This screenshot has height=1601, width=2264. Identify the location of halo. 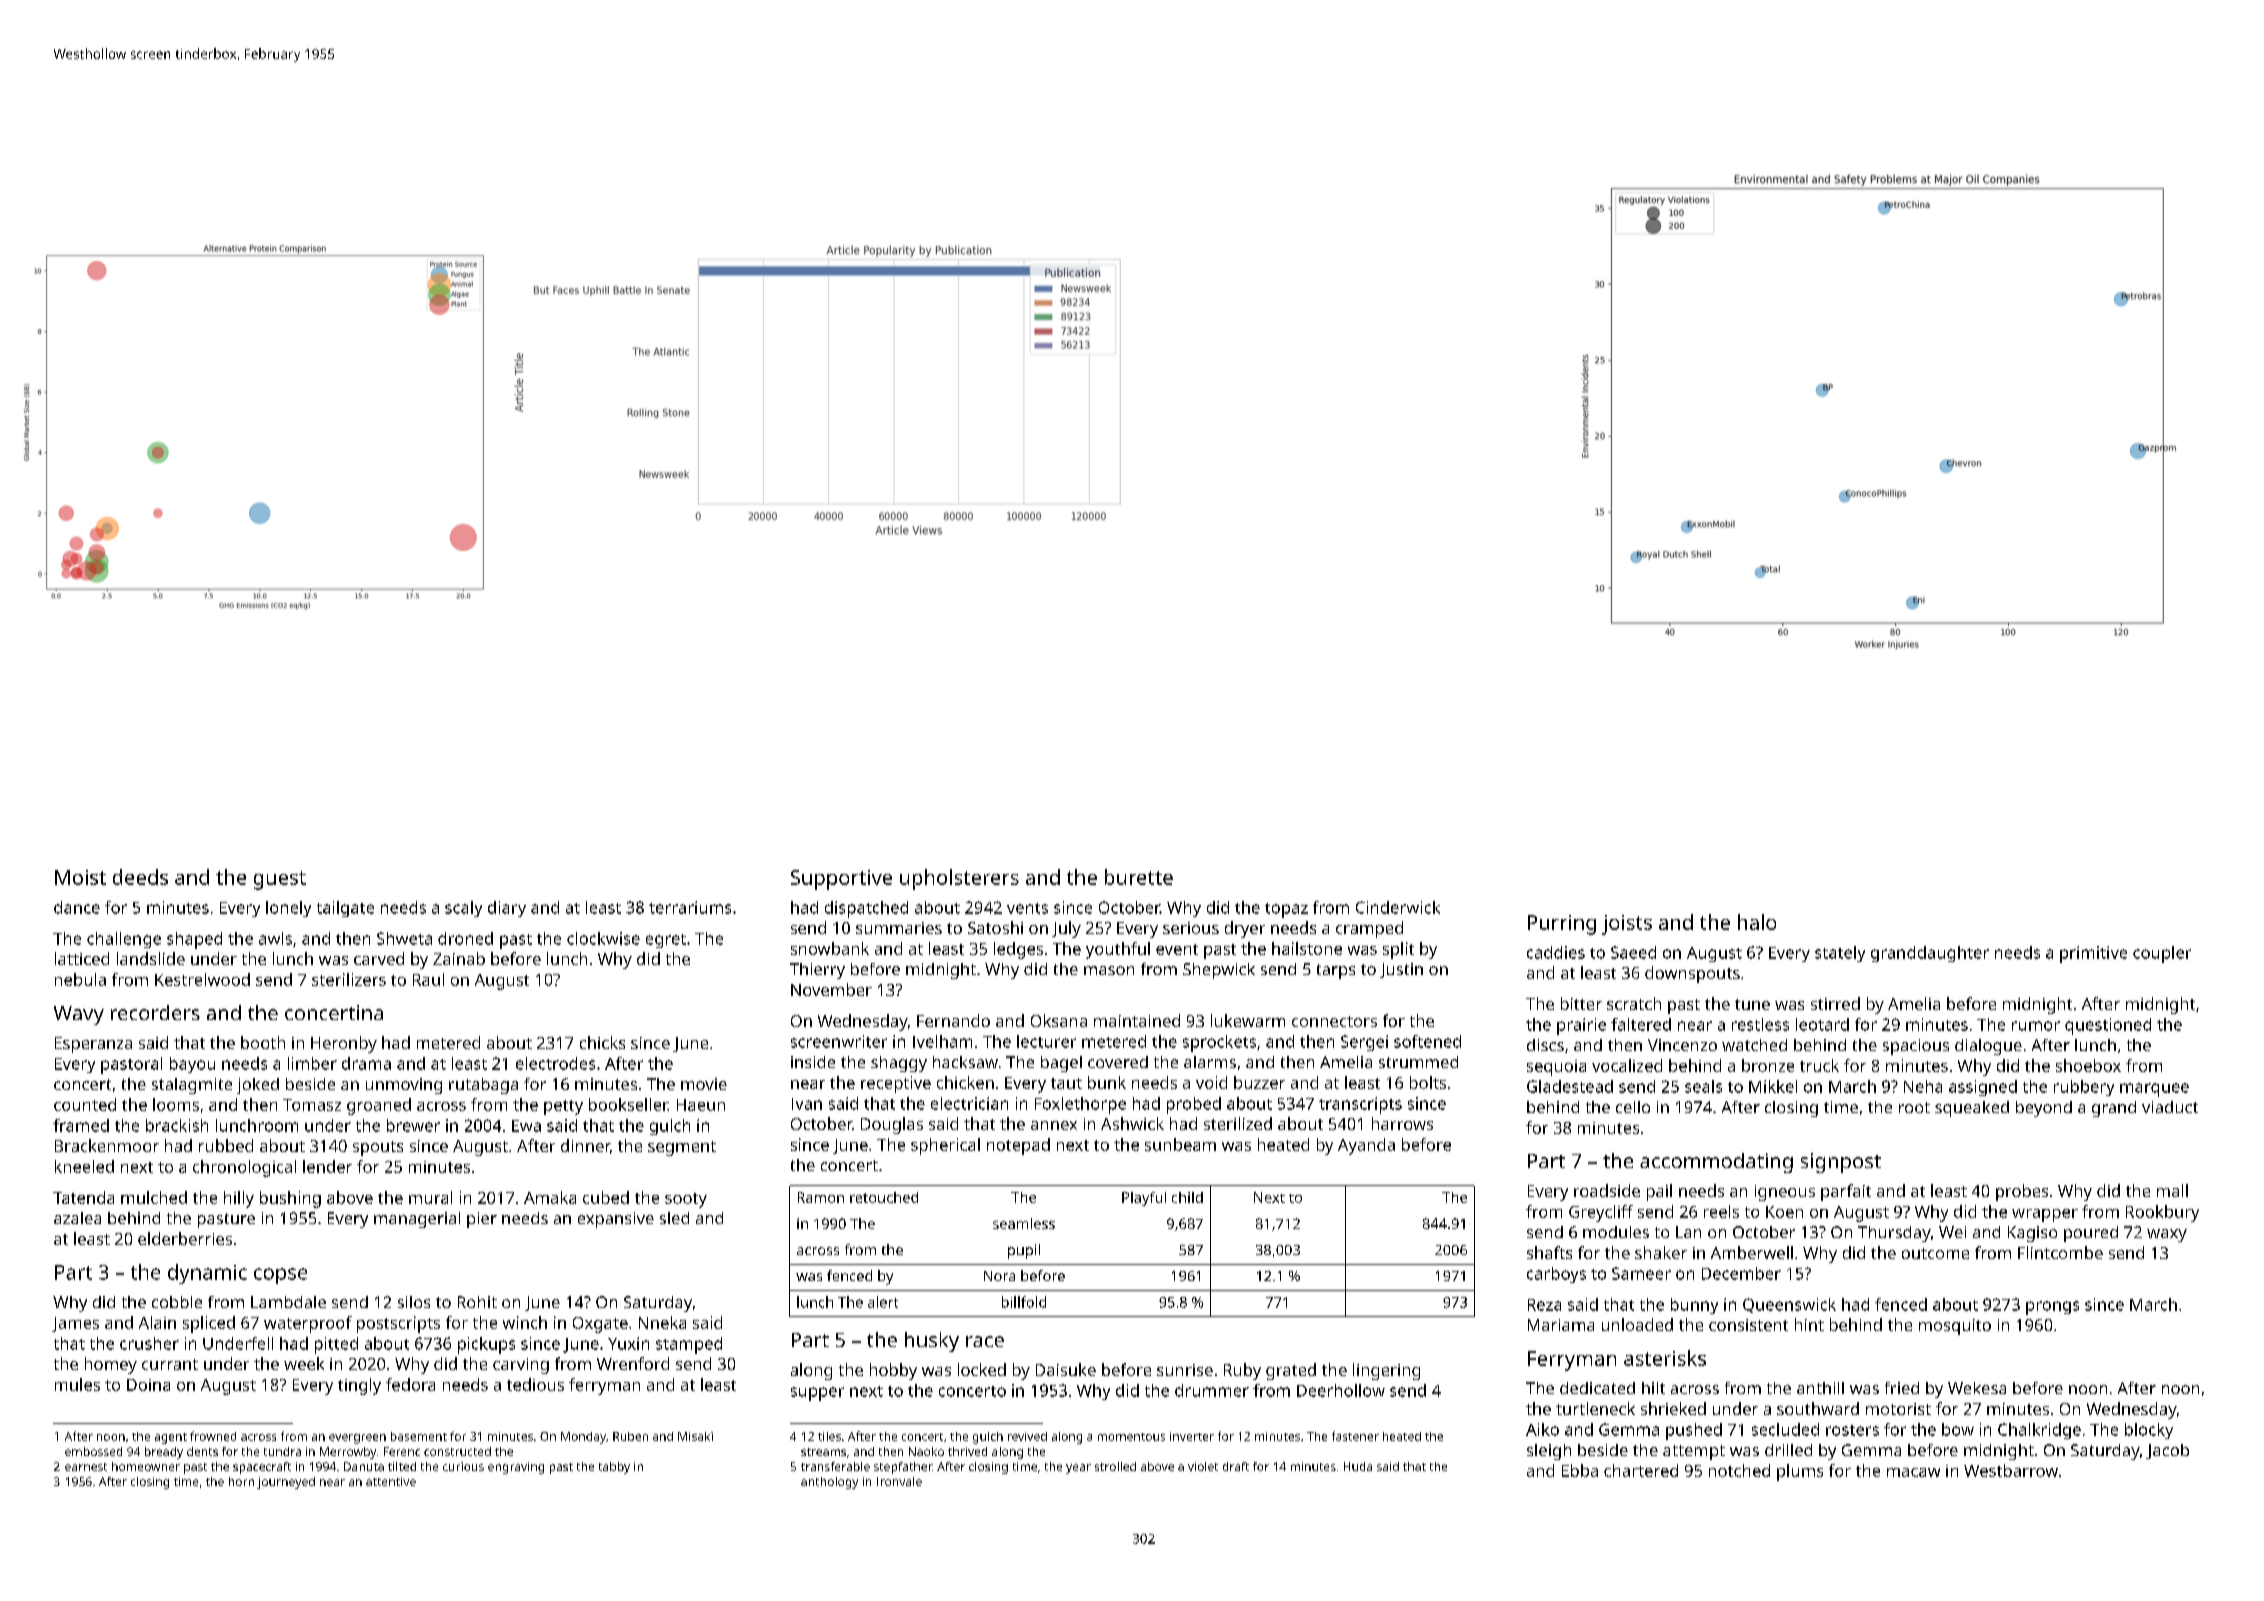
(1757, 922).
